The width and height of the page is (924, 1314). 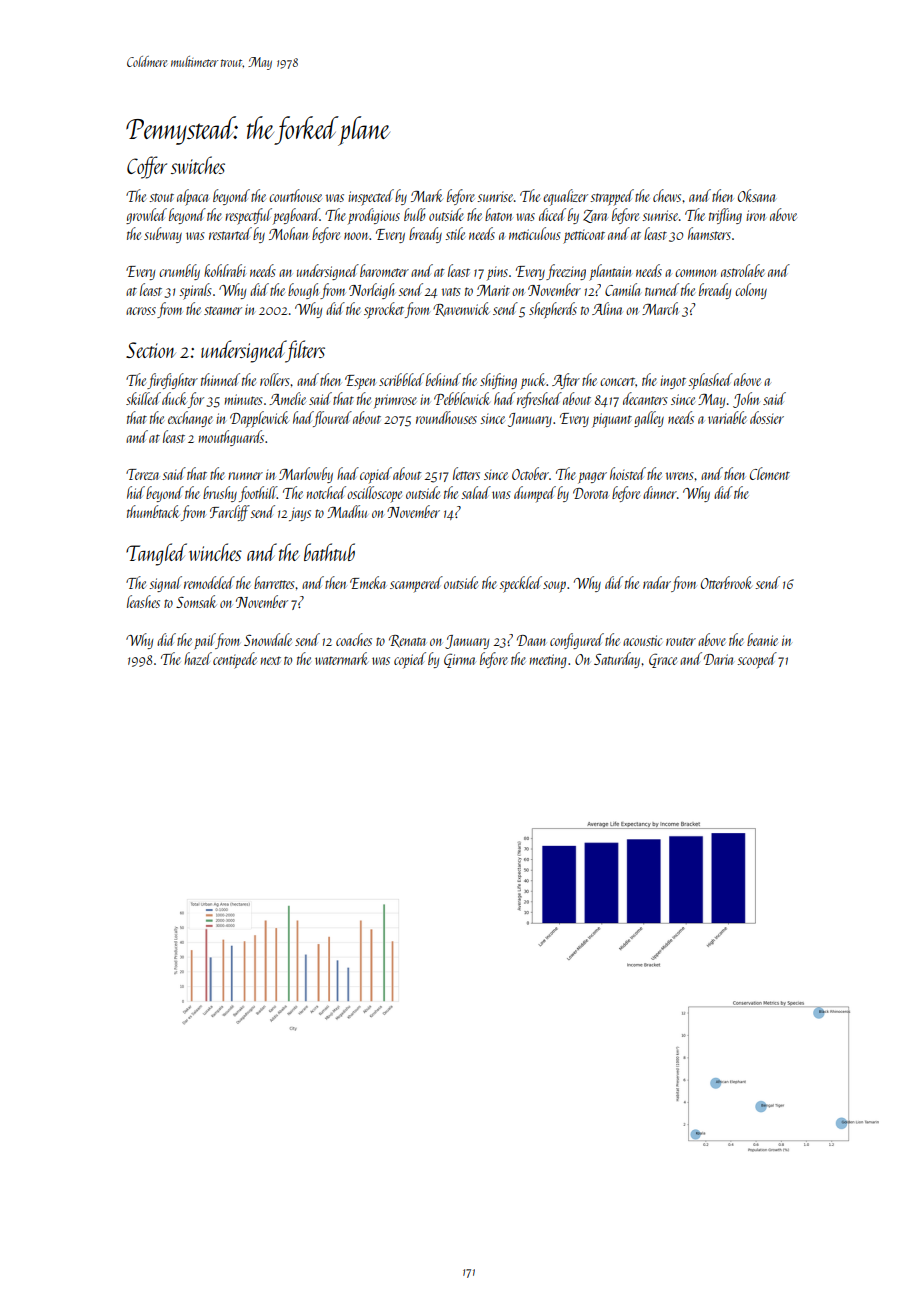 What do you see at coordinates (245, 476) in the page?
I see `runner` at bounding box center [245, 476].
